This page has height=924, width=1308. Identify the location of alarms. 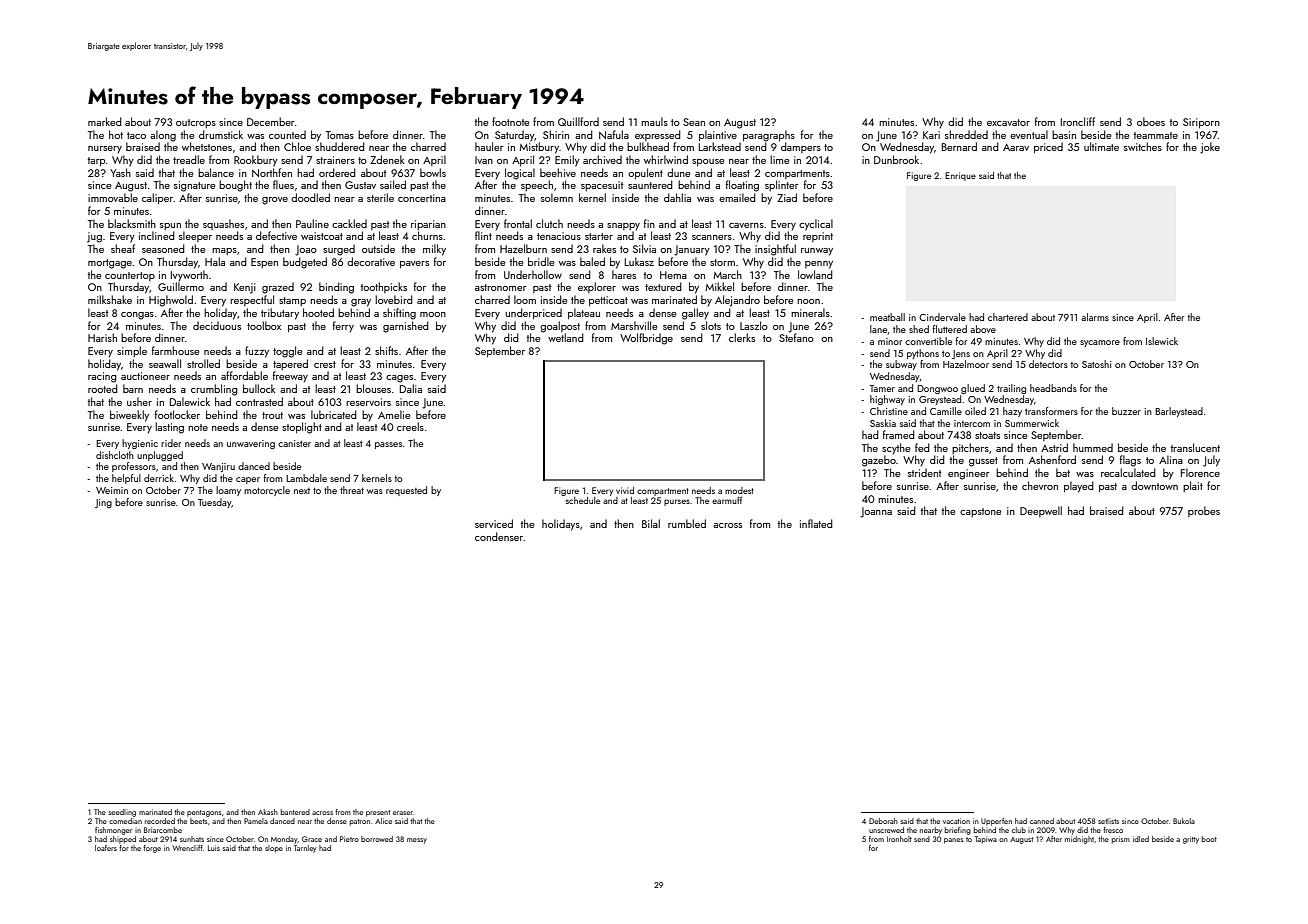
(1095, 317).
